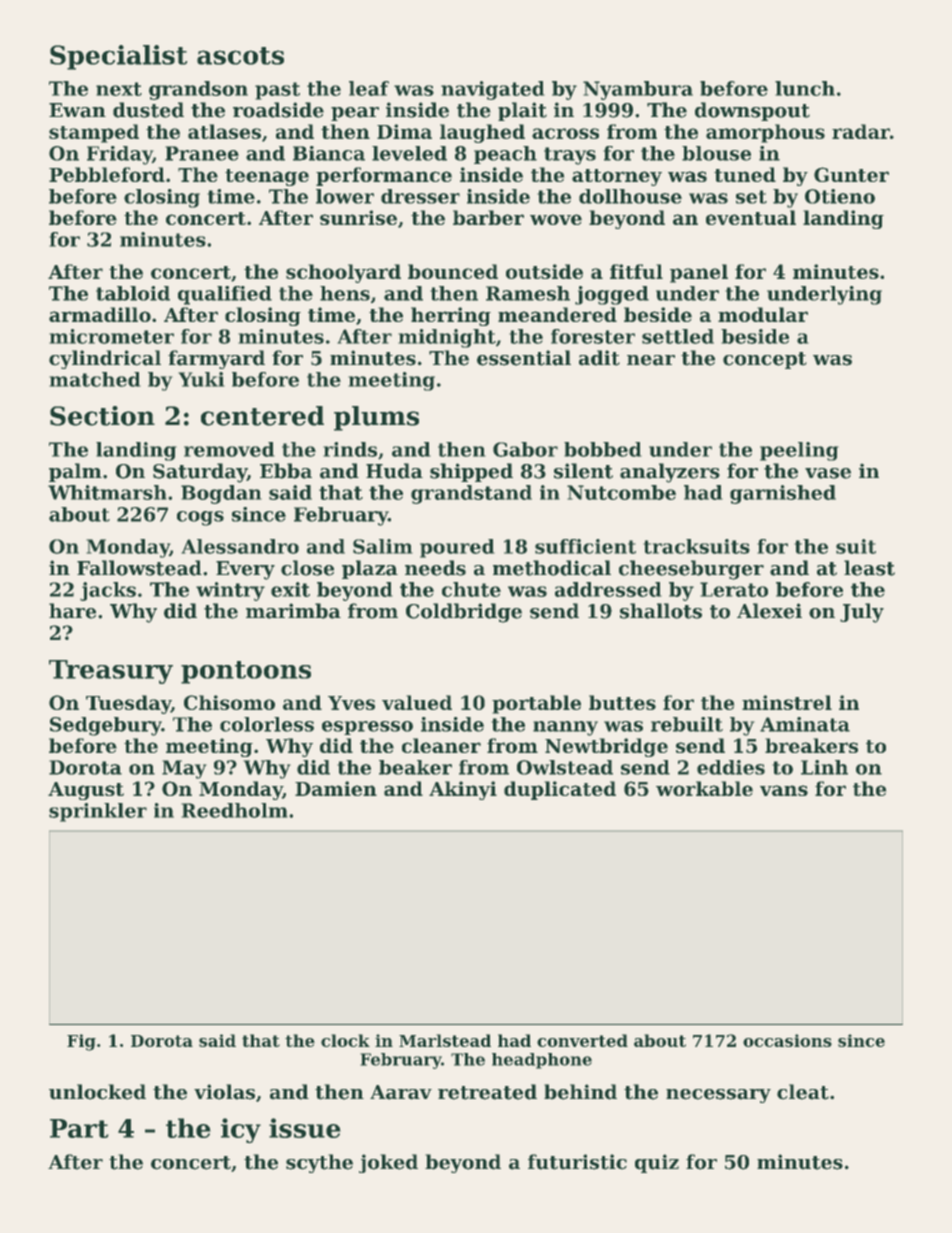 The width and height of the image is (952, 1233). What do you see at coordinates (107, 174) in the image?
I see `Pebbleford` at bounding box center [107, 174].
